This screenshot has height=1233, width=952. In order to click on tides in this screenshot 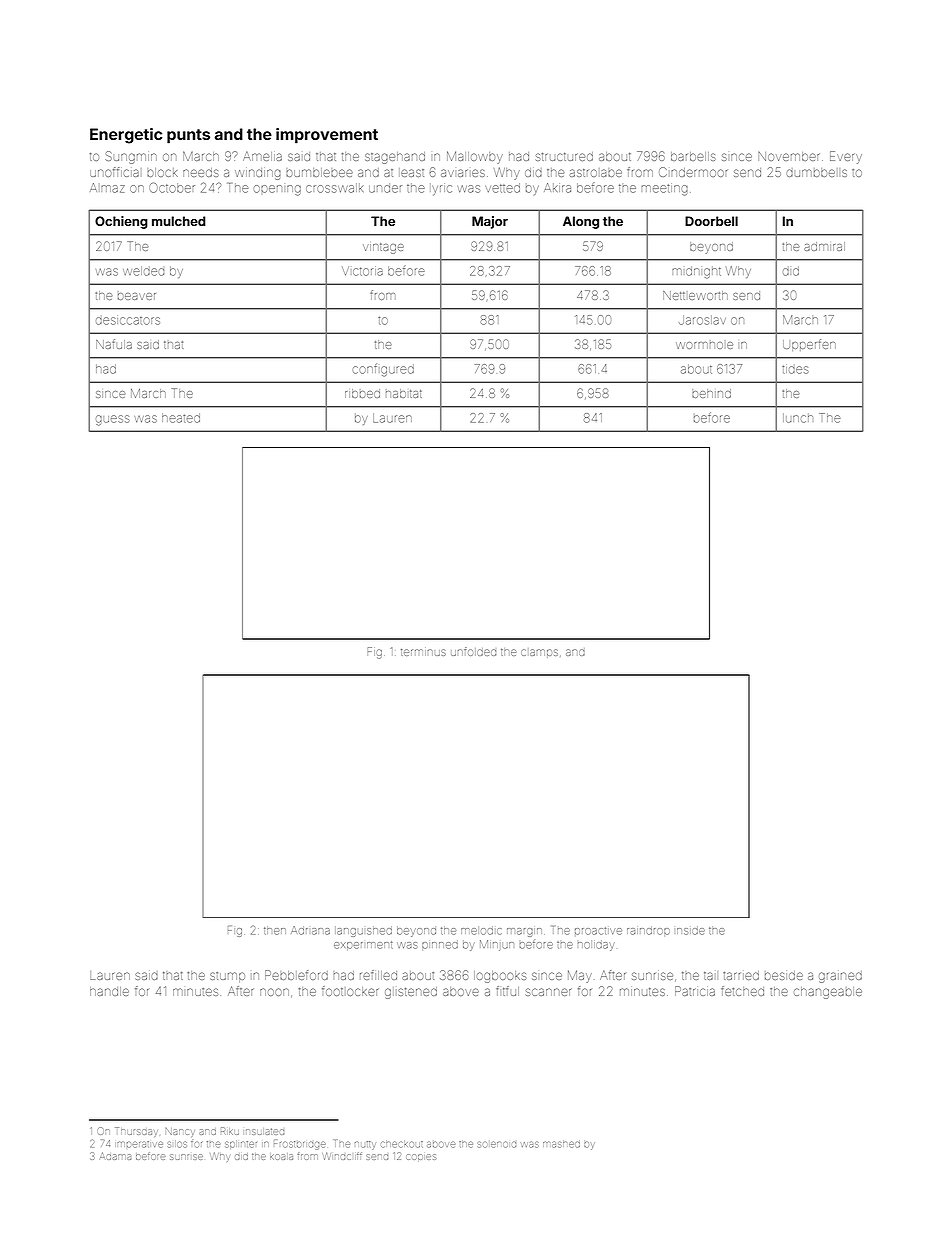, I will do `click(795, 369)`.
